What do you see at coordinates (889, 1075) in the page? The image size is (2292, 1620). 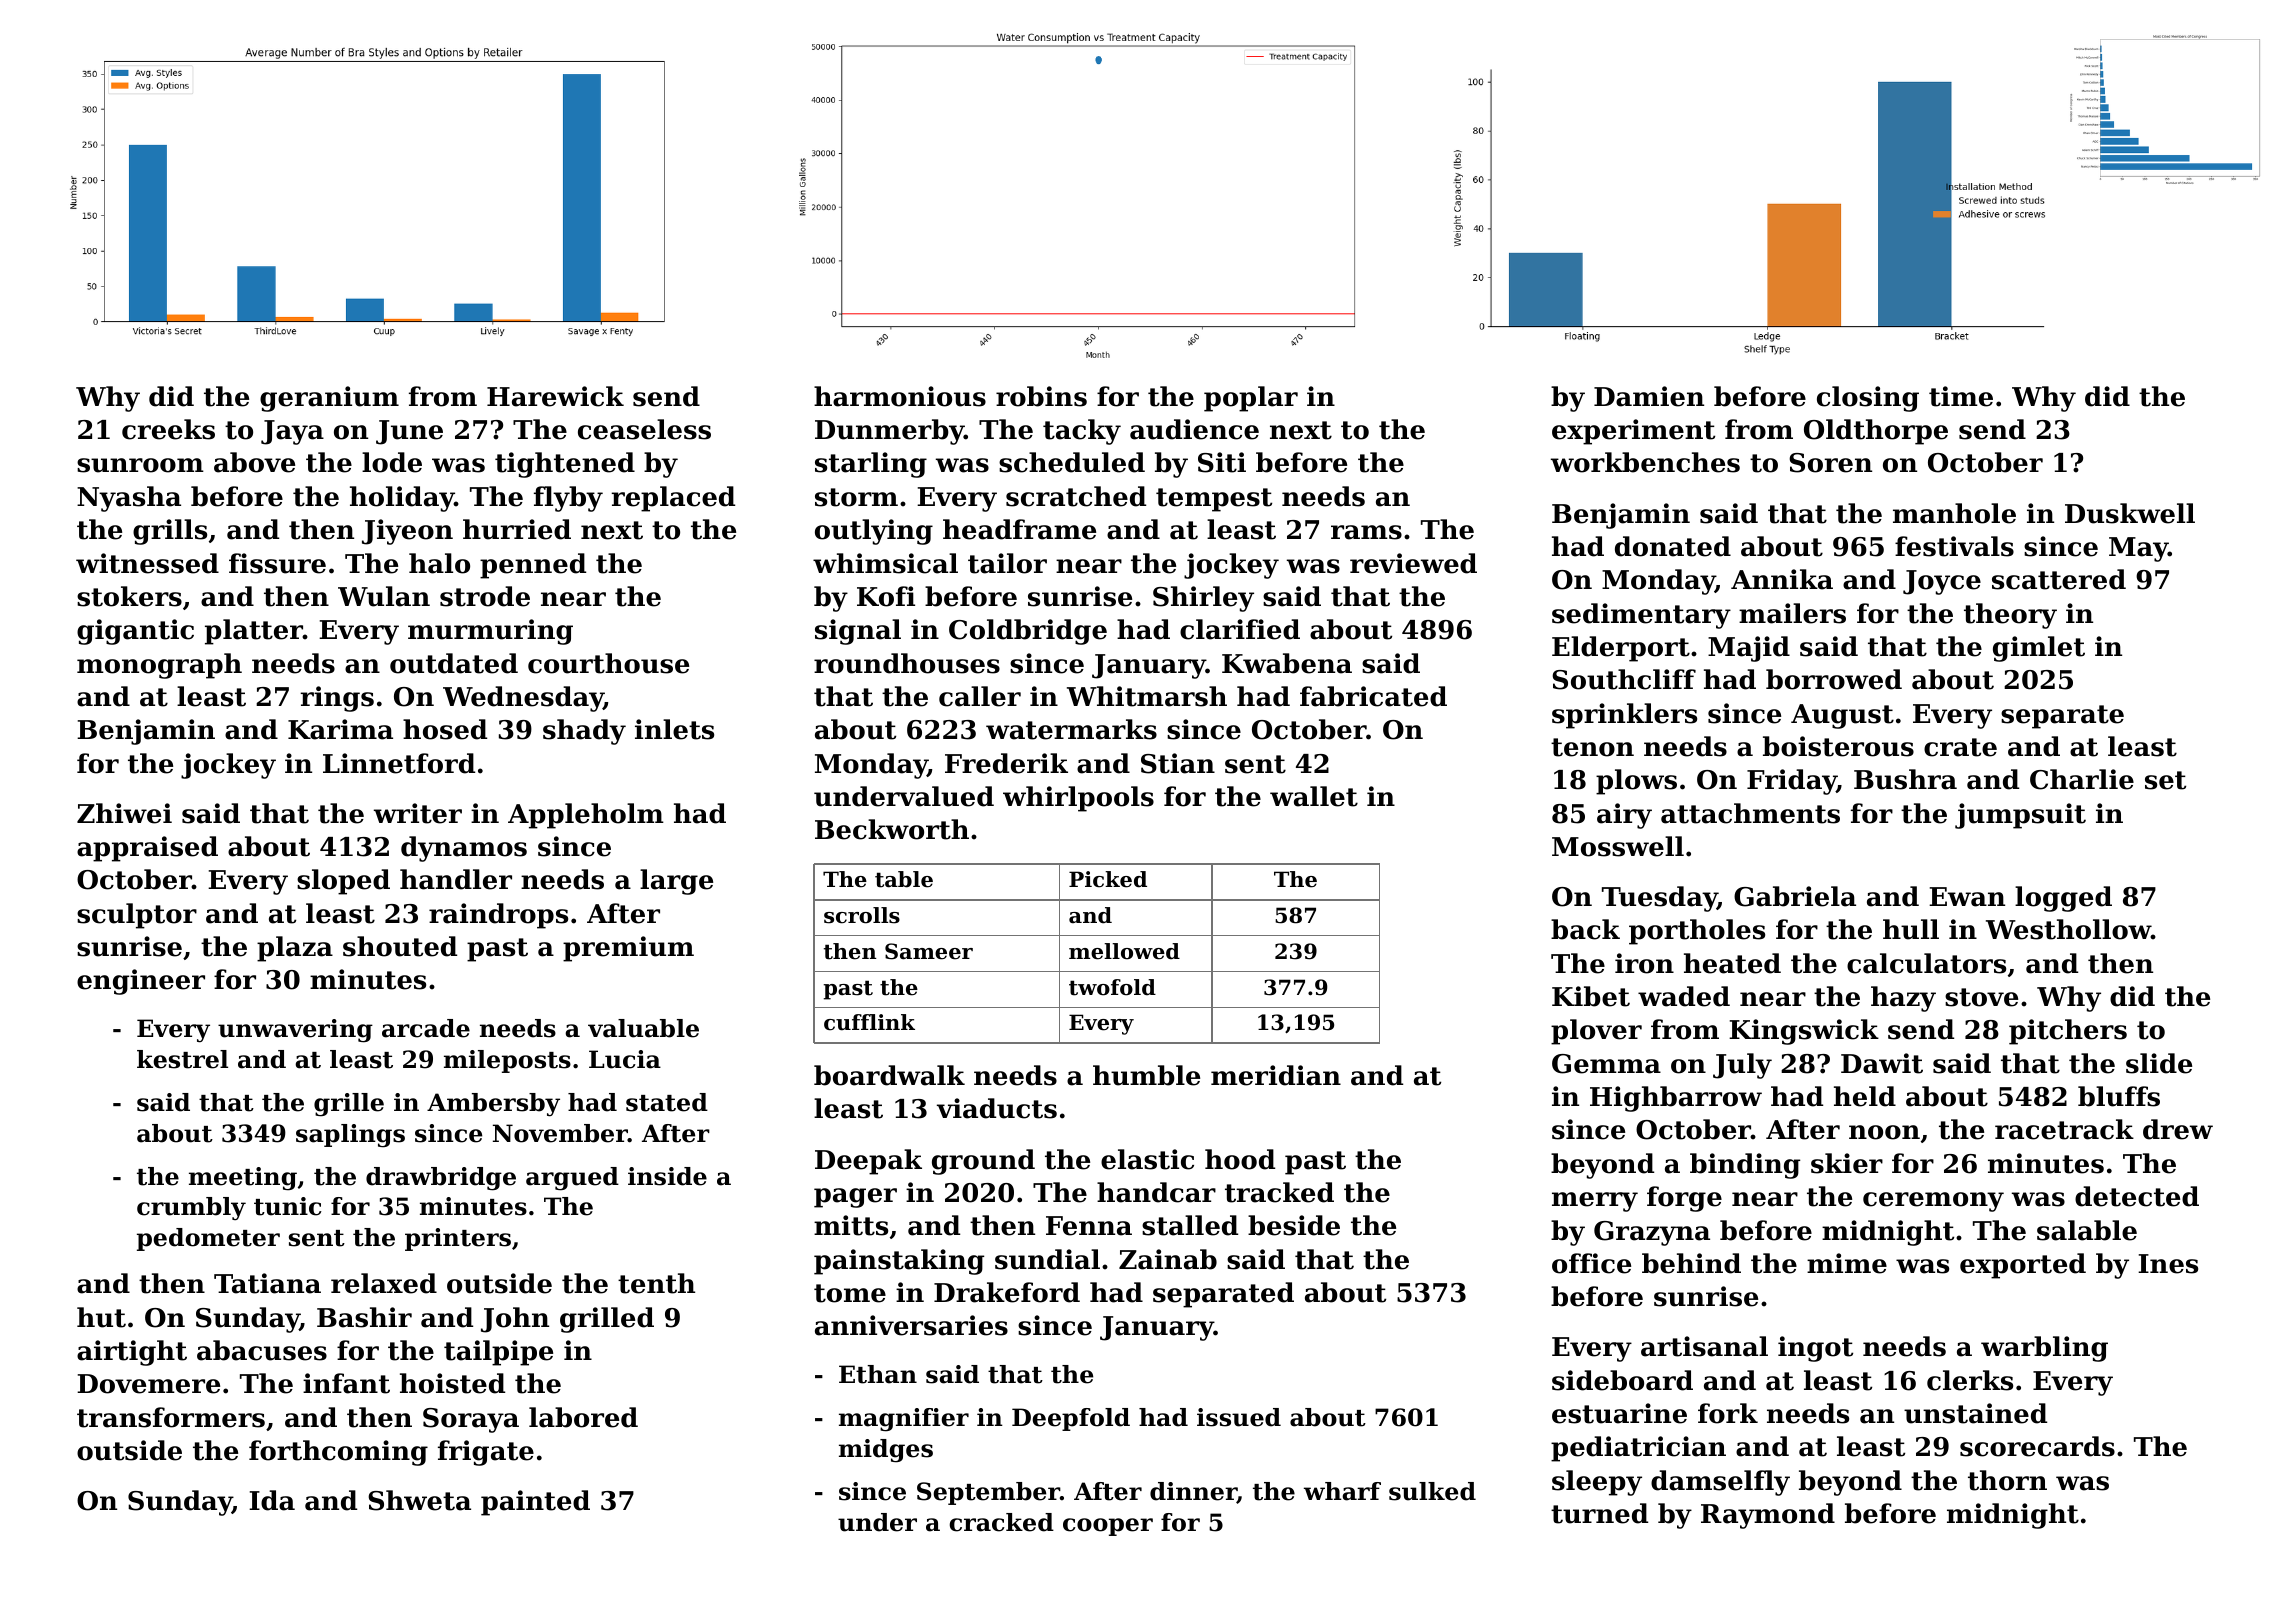 I see `boardwalk` at bounding box center [889, 1075].
